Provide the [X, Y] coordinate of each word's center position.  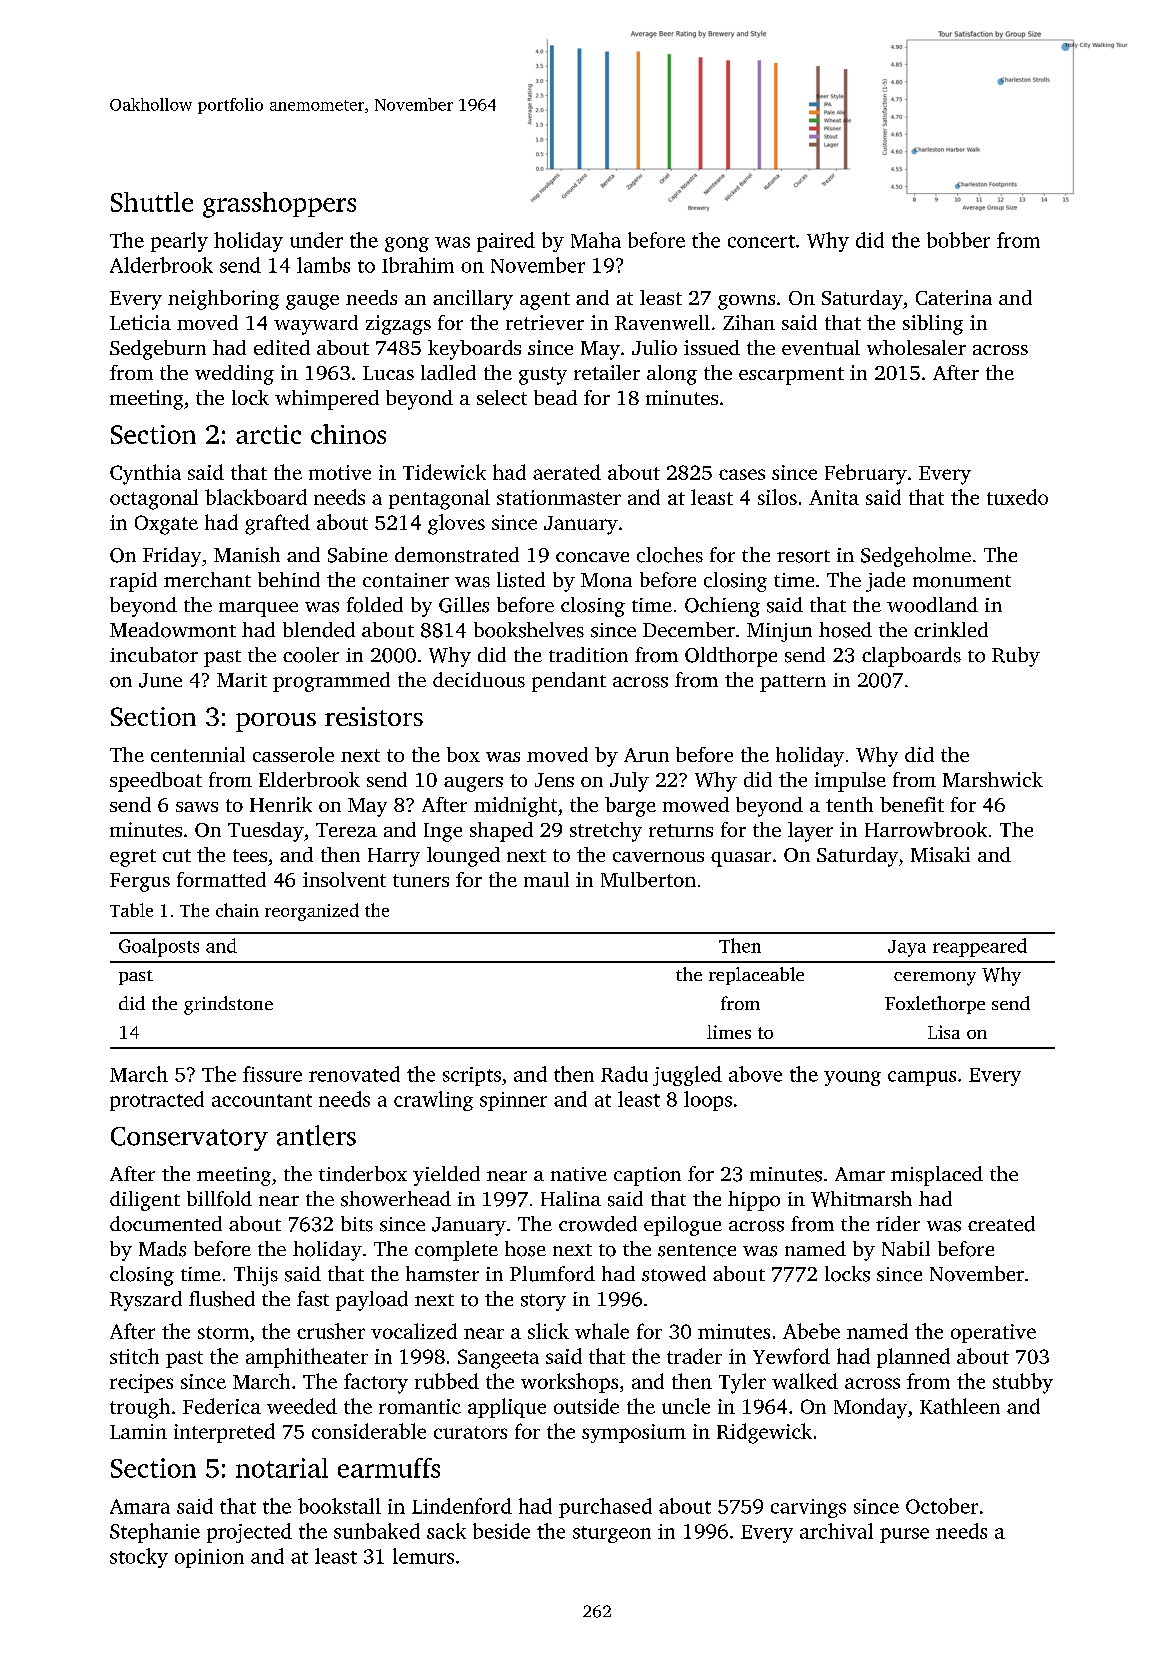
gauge [312, 302]
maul [546, 879]
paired [506, 242]
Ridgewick [764, 1433]
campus [922, 1078]
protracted [157, 1101]
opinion [209, 1558]
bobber [958, 240]
